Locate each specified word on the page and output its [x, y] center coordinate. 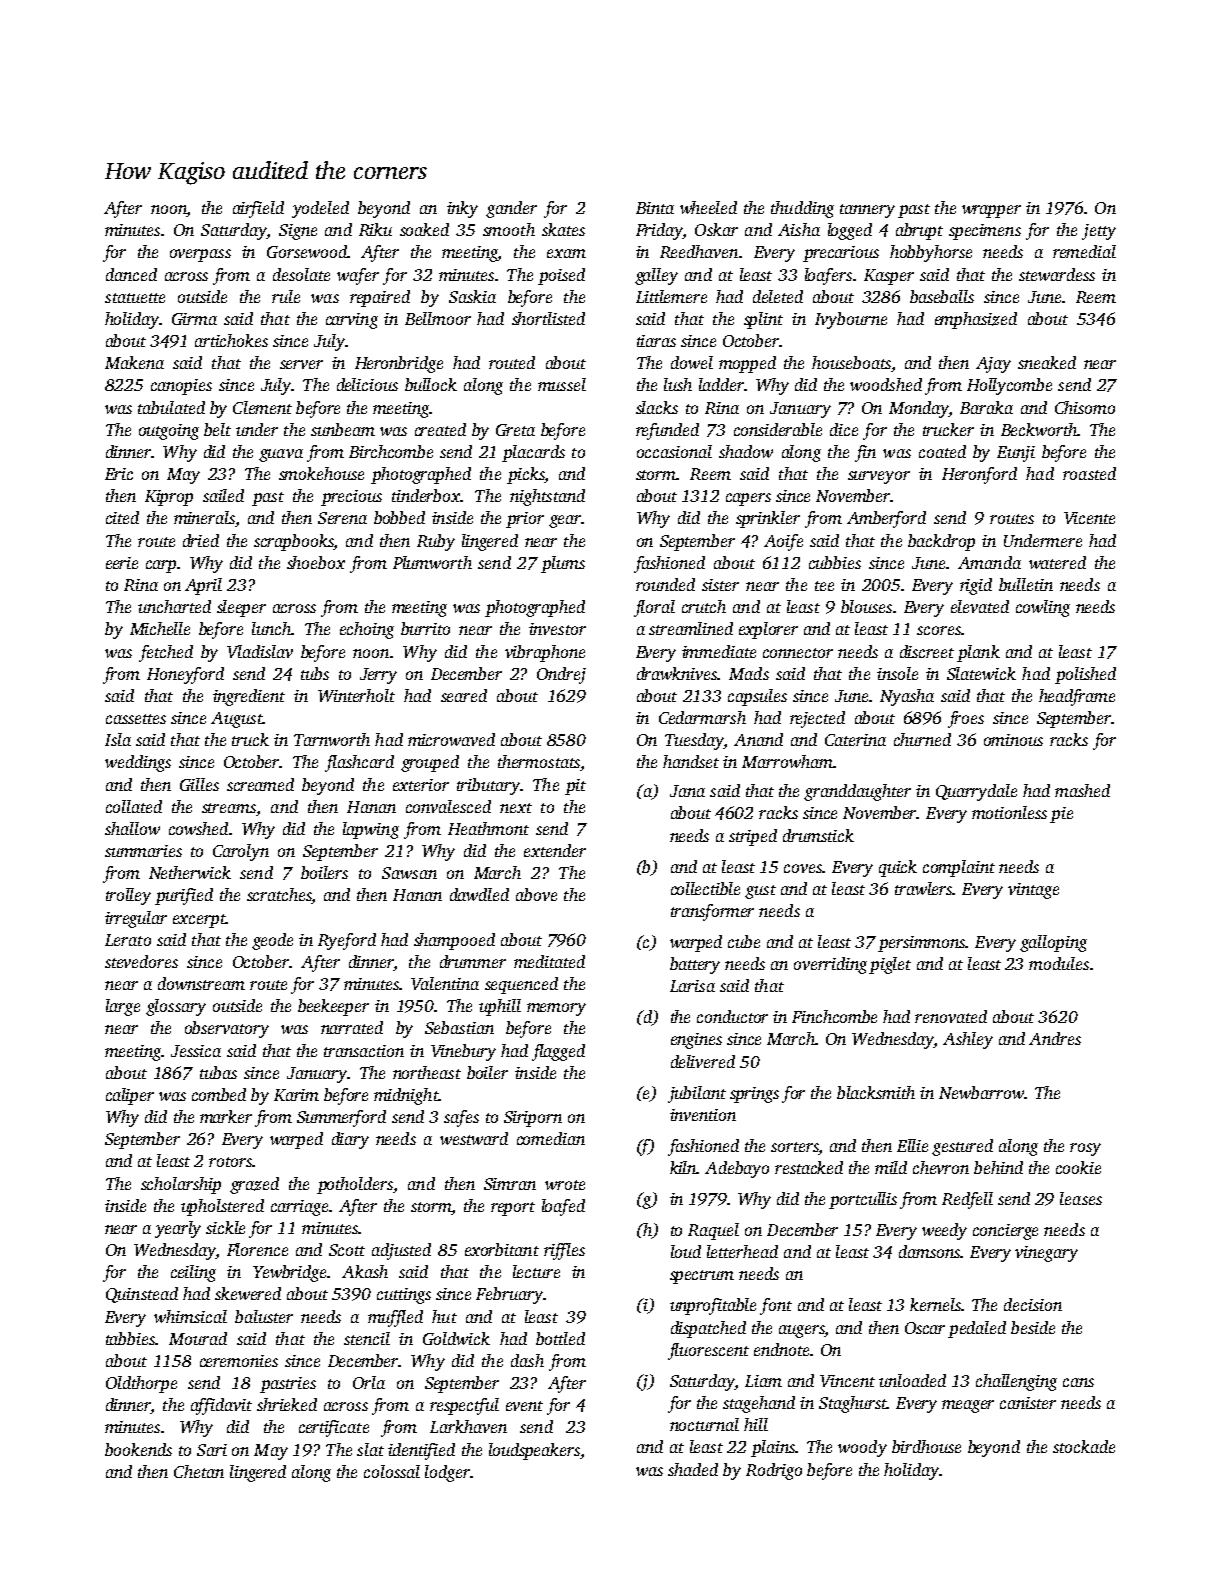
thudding [802, 209]
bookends [138, 1449]
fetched [166, 653]
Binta [655, 208]
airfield [258, 209]
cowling [1043, 608]
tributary [488, 786]
